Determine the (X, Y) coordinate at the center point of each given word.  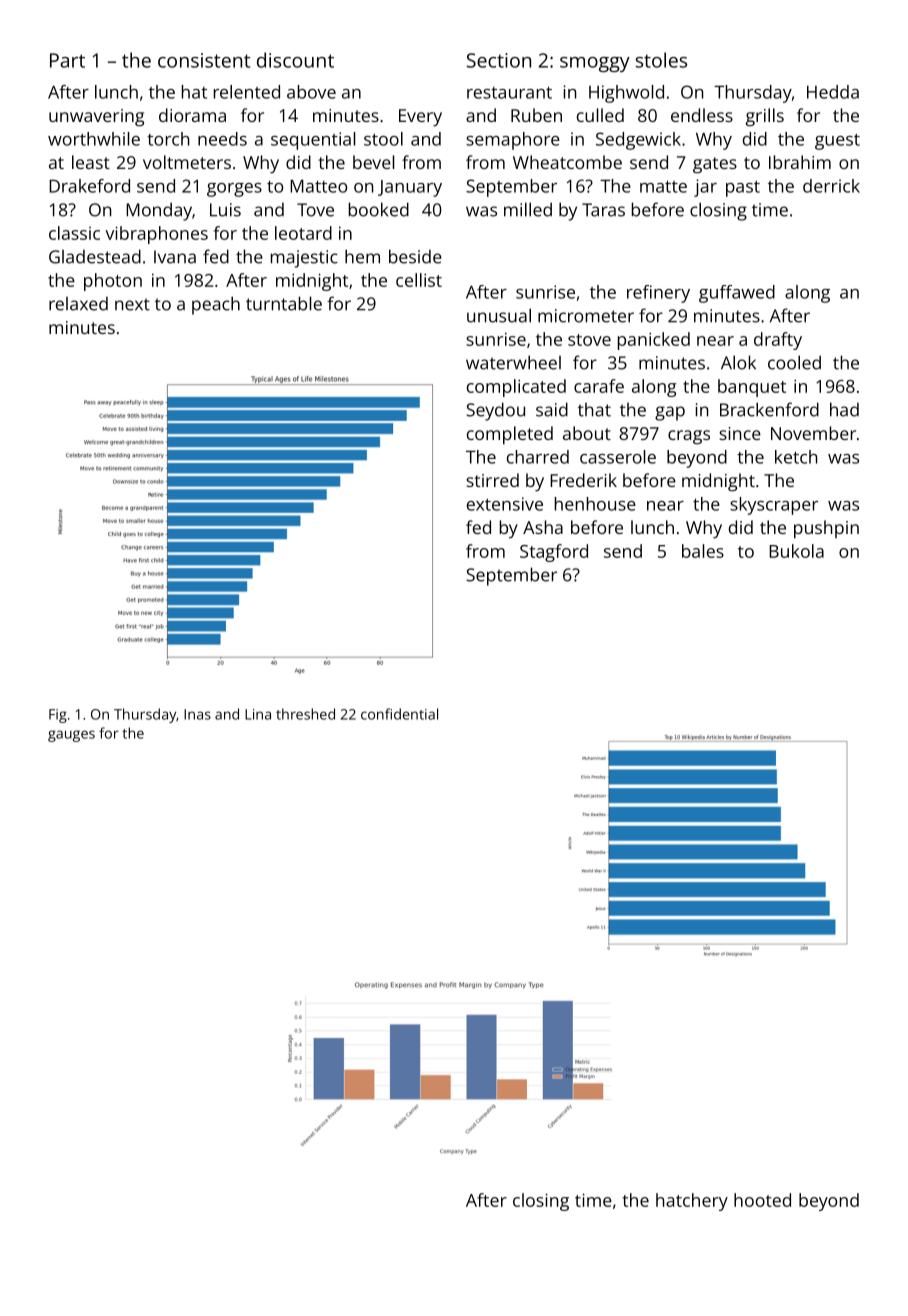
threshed (305, 714)
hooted (762, 1200)
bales (703, 551)
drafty (778, 341)
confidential (399, 714)
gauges (71, 736)
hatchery (692, 1202)
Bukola (796, 551)
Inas (197, 714)
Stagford (554, 553)
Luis (225, 210)
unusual (499, 315)
